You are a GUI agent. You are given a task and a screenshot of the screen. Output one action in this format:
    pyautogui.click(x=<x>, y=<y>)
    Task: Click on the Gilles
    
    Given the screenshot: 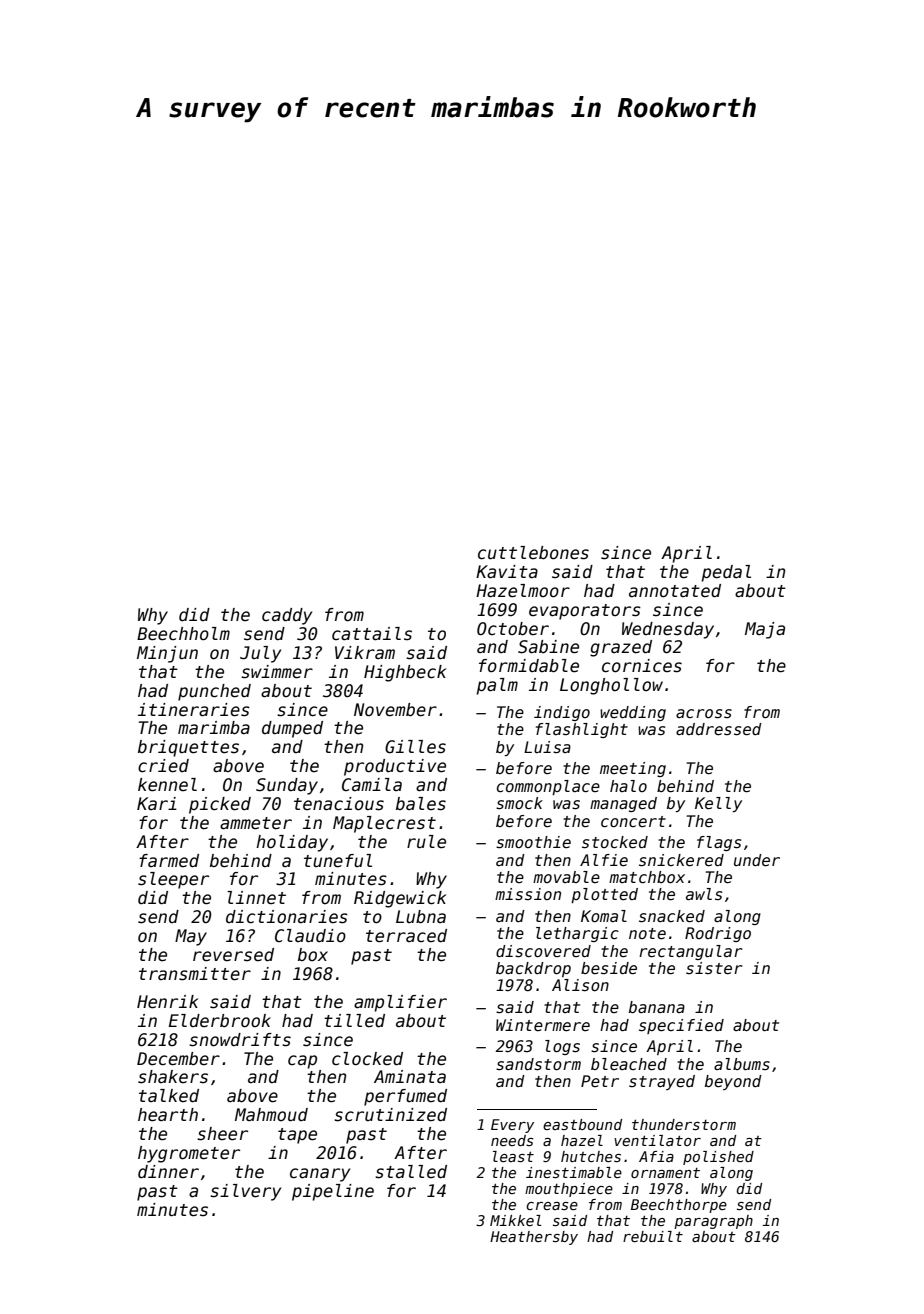 What is the action you would take?
    pyautogui.click(x=415, y=747)
